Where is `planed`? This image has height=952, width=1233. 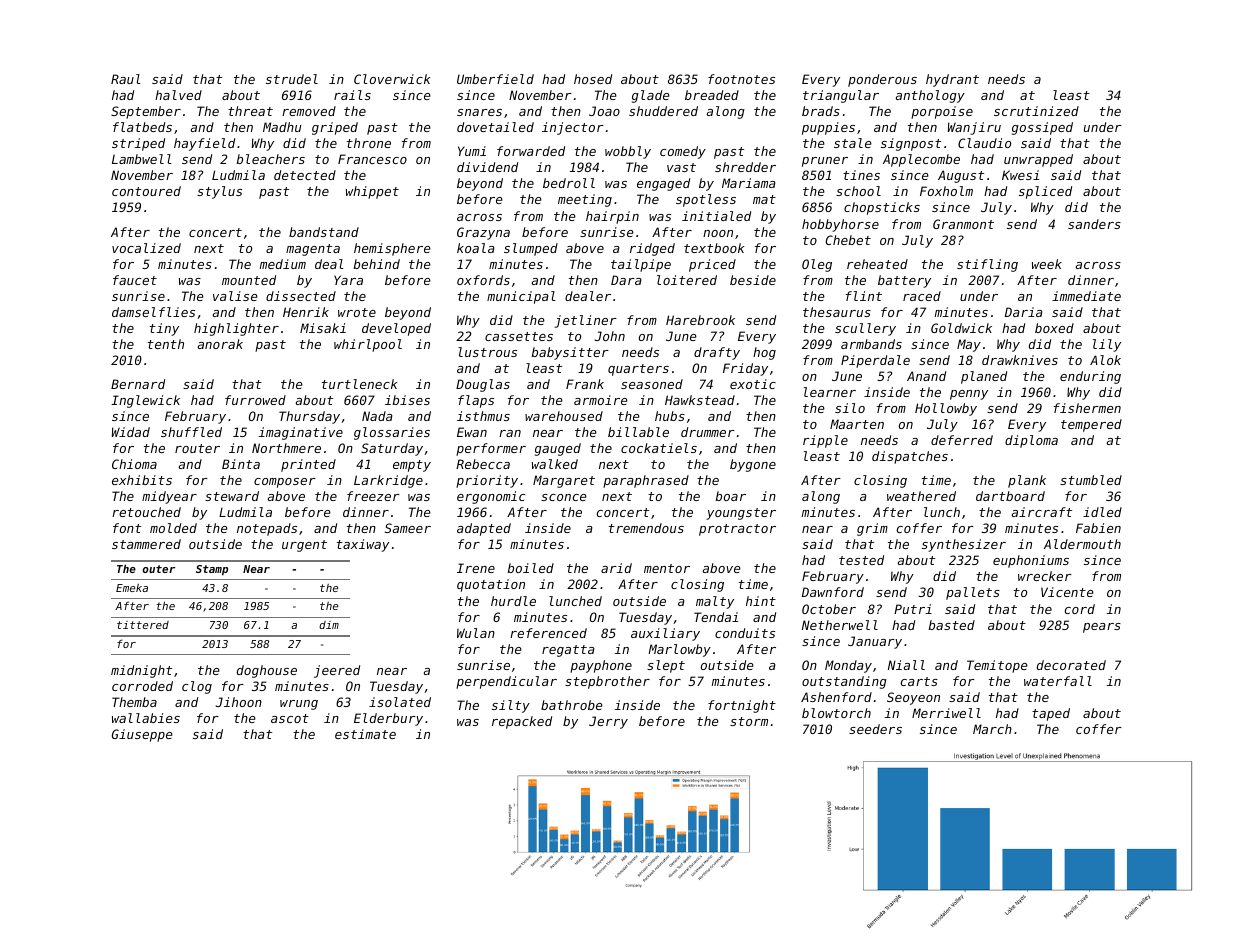
planed is located at coordinates (984, 377).
